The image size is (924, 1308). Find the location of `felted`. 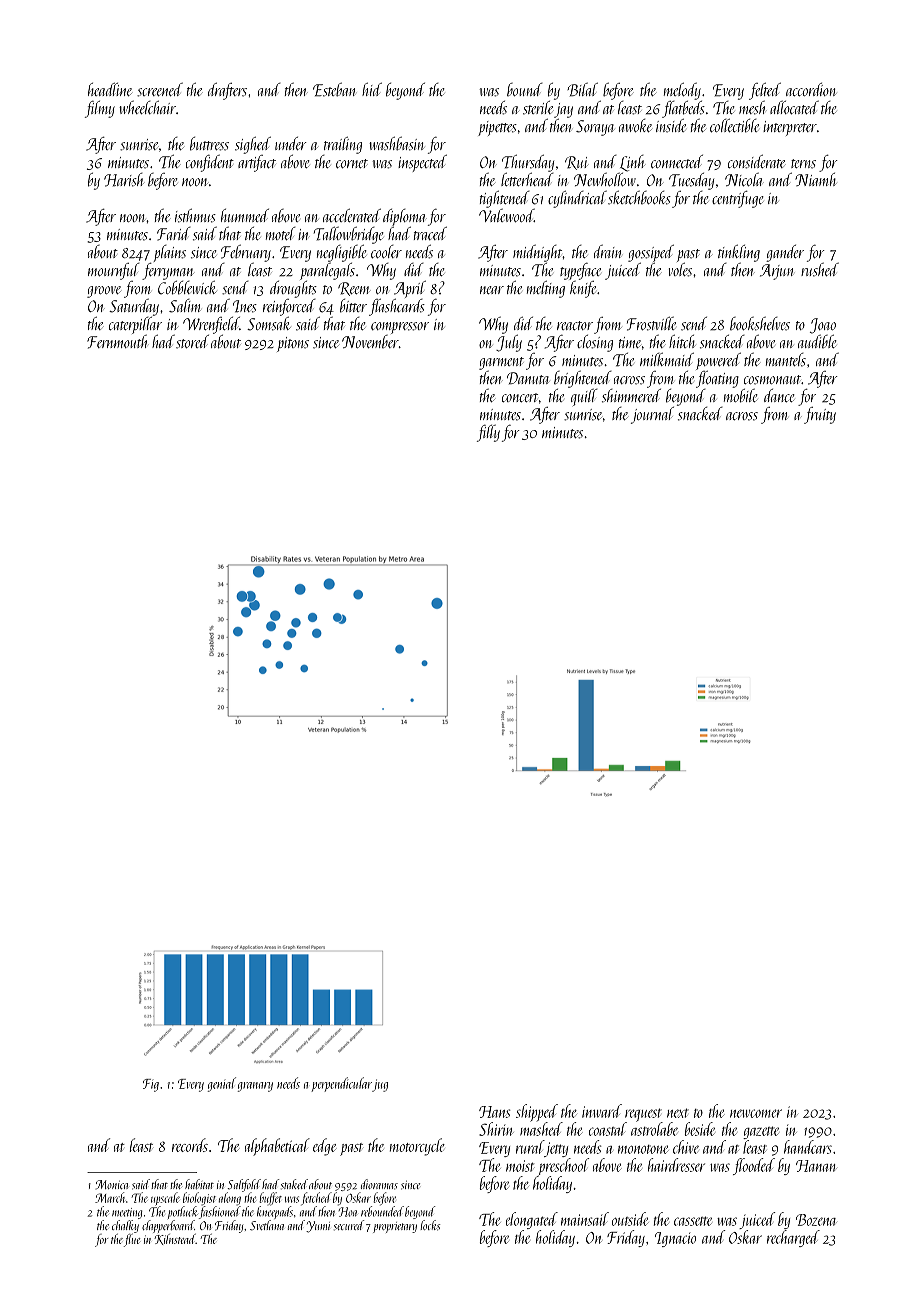

felted is located at coordinates (765, 91).
